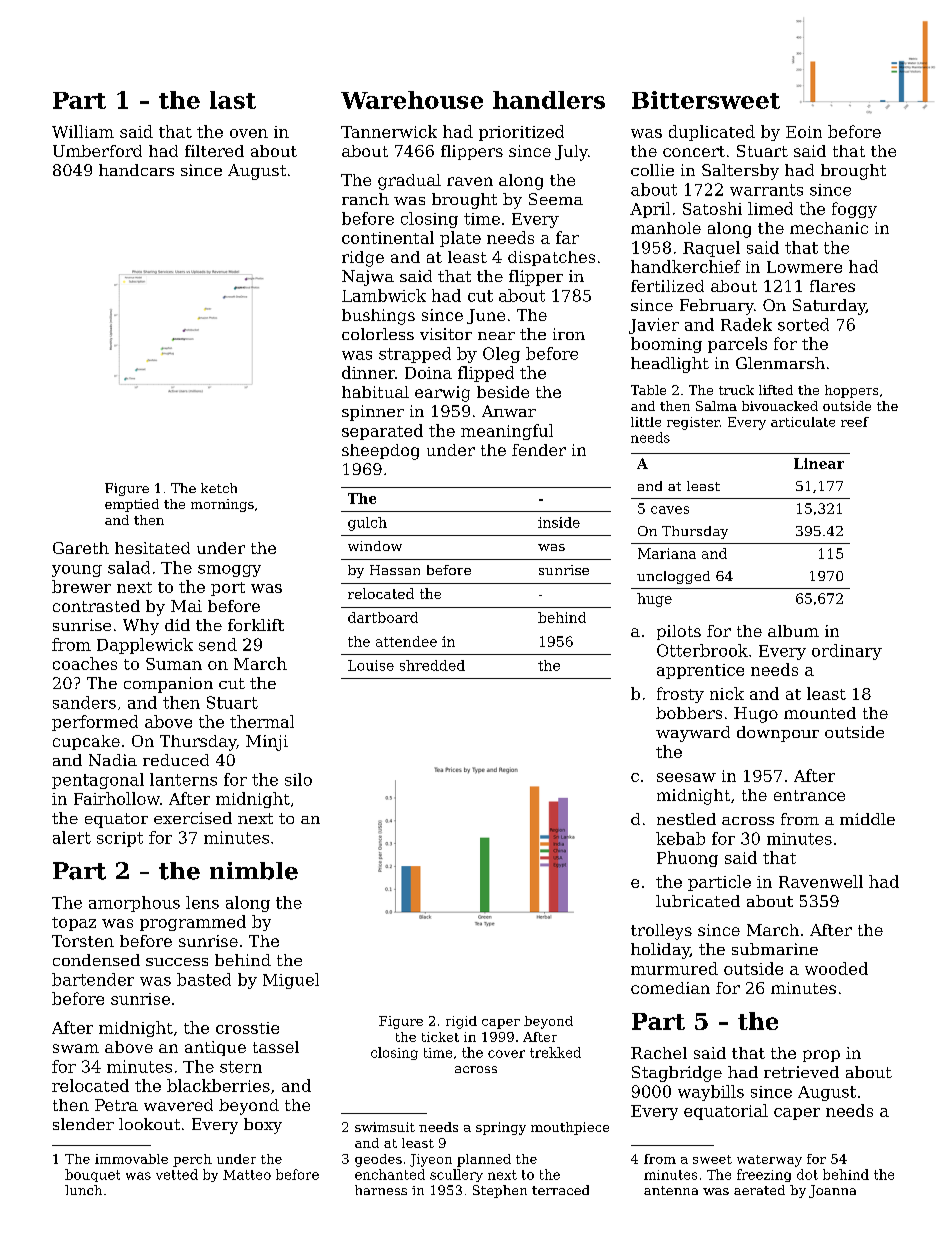  What do you see at coordinates (222, 505) in the screenshot?
I see `mornings` at bounding box center [222, 505].
